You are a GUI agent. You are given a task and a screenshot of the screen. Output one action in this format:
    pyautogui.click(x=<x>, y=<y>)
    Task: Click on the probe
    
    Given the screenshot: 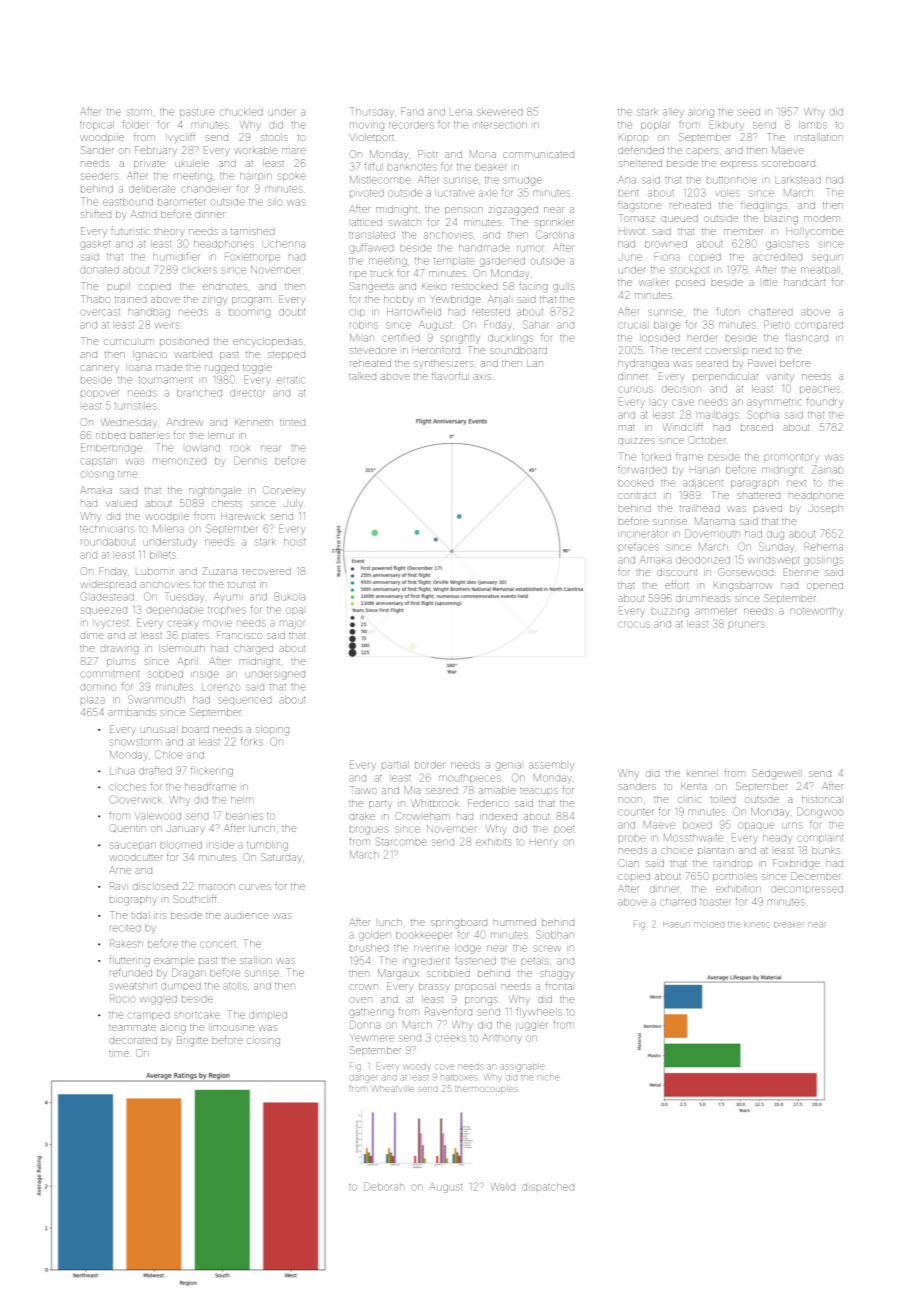 What is the action you would take?
    pyautogui.click(x=632, y=838)
